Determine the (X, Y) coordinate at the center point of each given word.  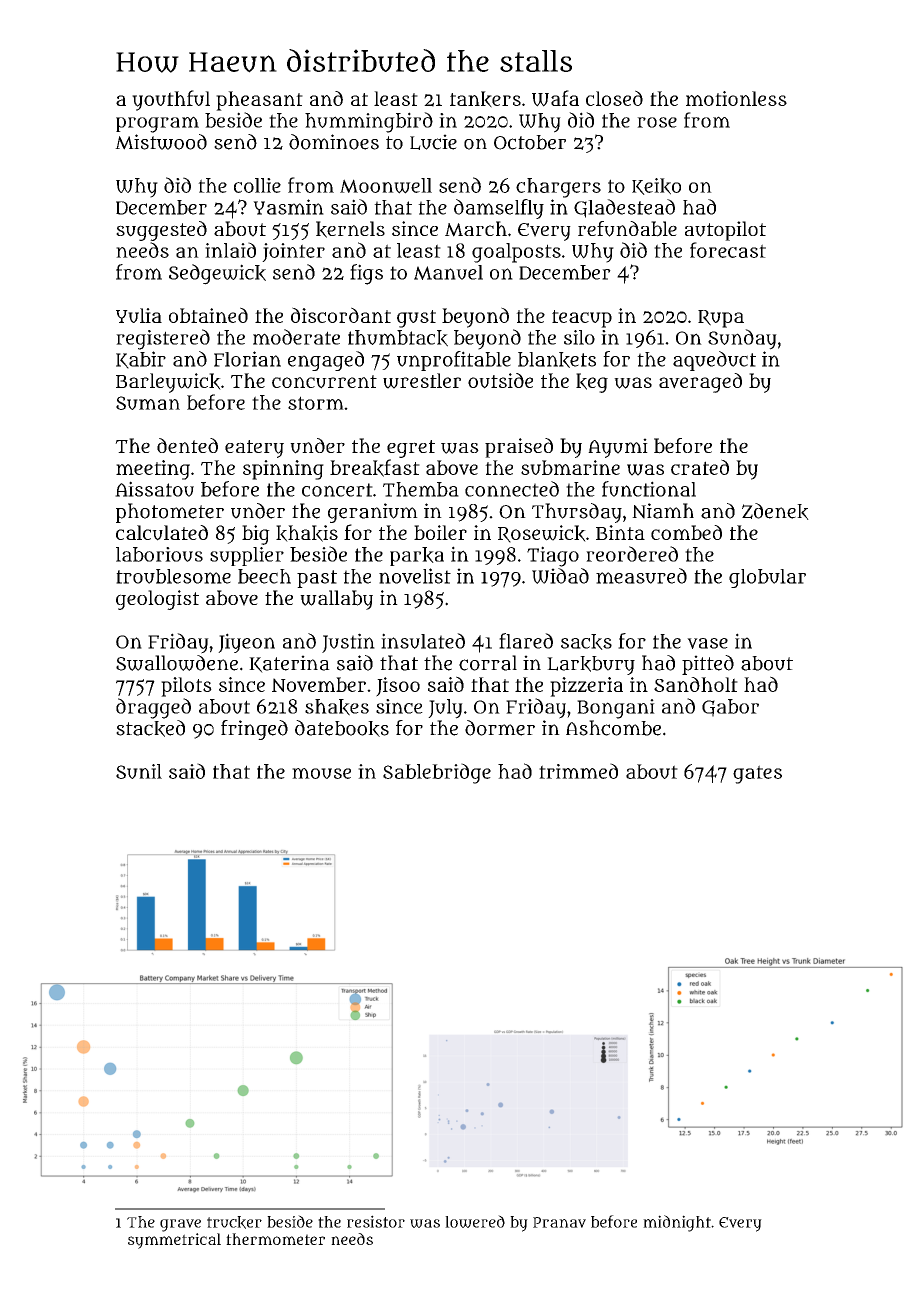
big (256, 535)
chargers (558, 188)
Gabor (730, 708)
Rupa (721, 319)
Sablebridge (437, 773)
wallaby (336, 600)
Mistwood (161, 142)
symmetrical (174, 1241)
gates (757, 774)
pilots (186, 687)
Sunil (139, 771)
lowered (475, 1221)
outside (500, 381)
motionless (736, 98)
